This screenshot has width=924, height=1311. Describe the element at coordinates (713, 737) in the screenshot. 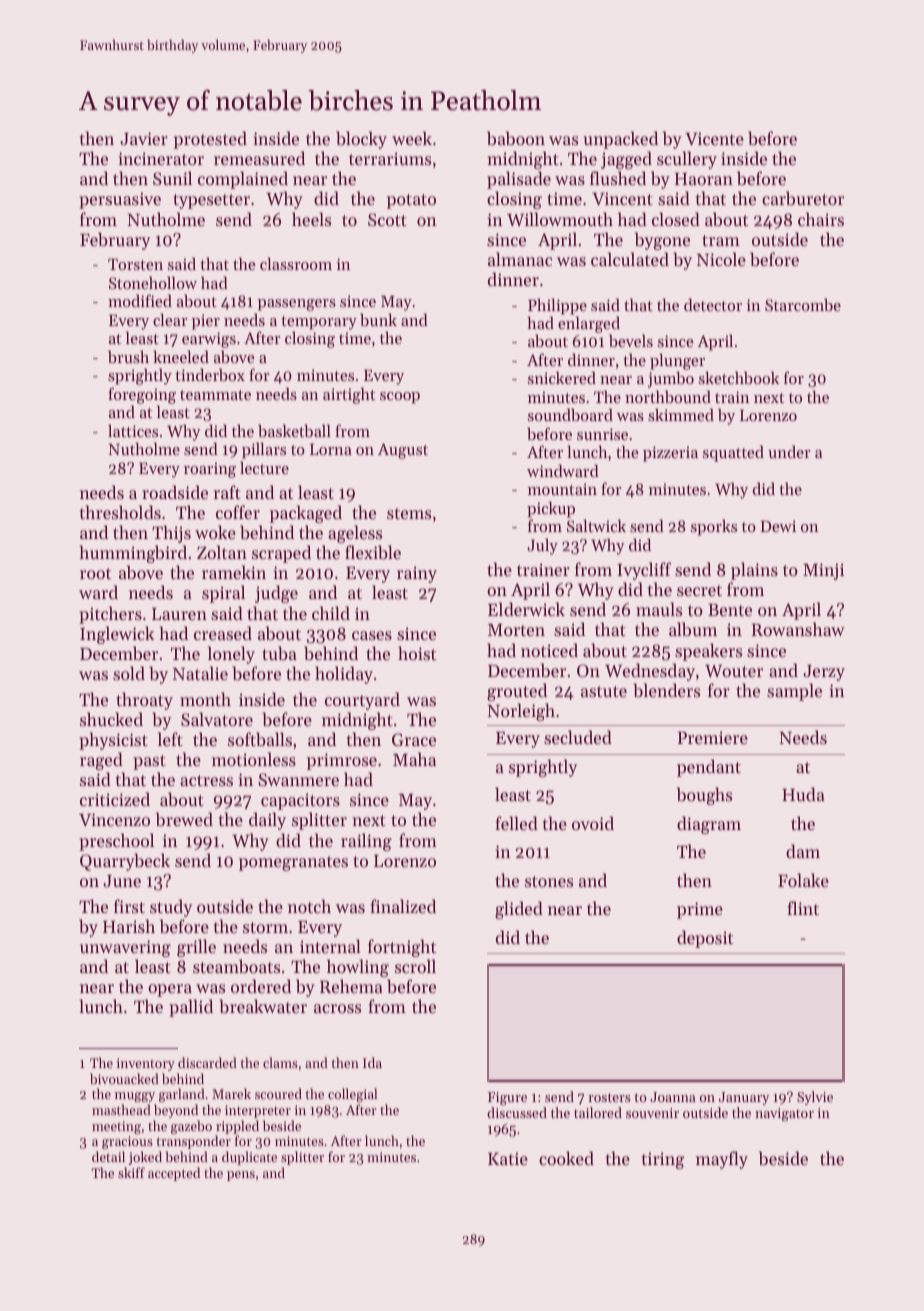

I see `Premiere` at that location.
